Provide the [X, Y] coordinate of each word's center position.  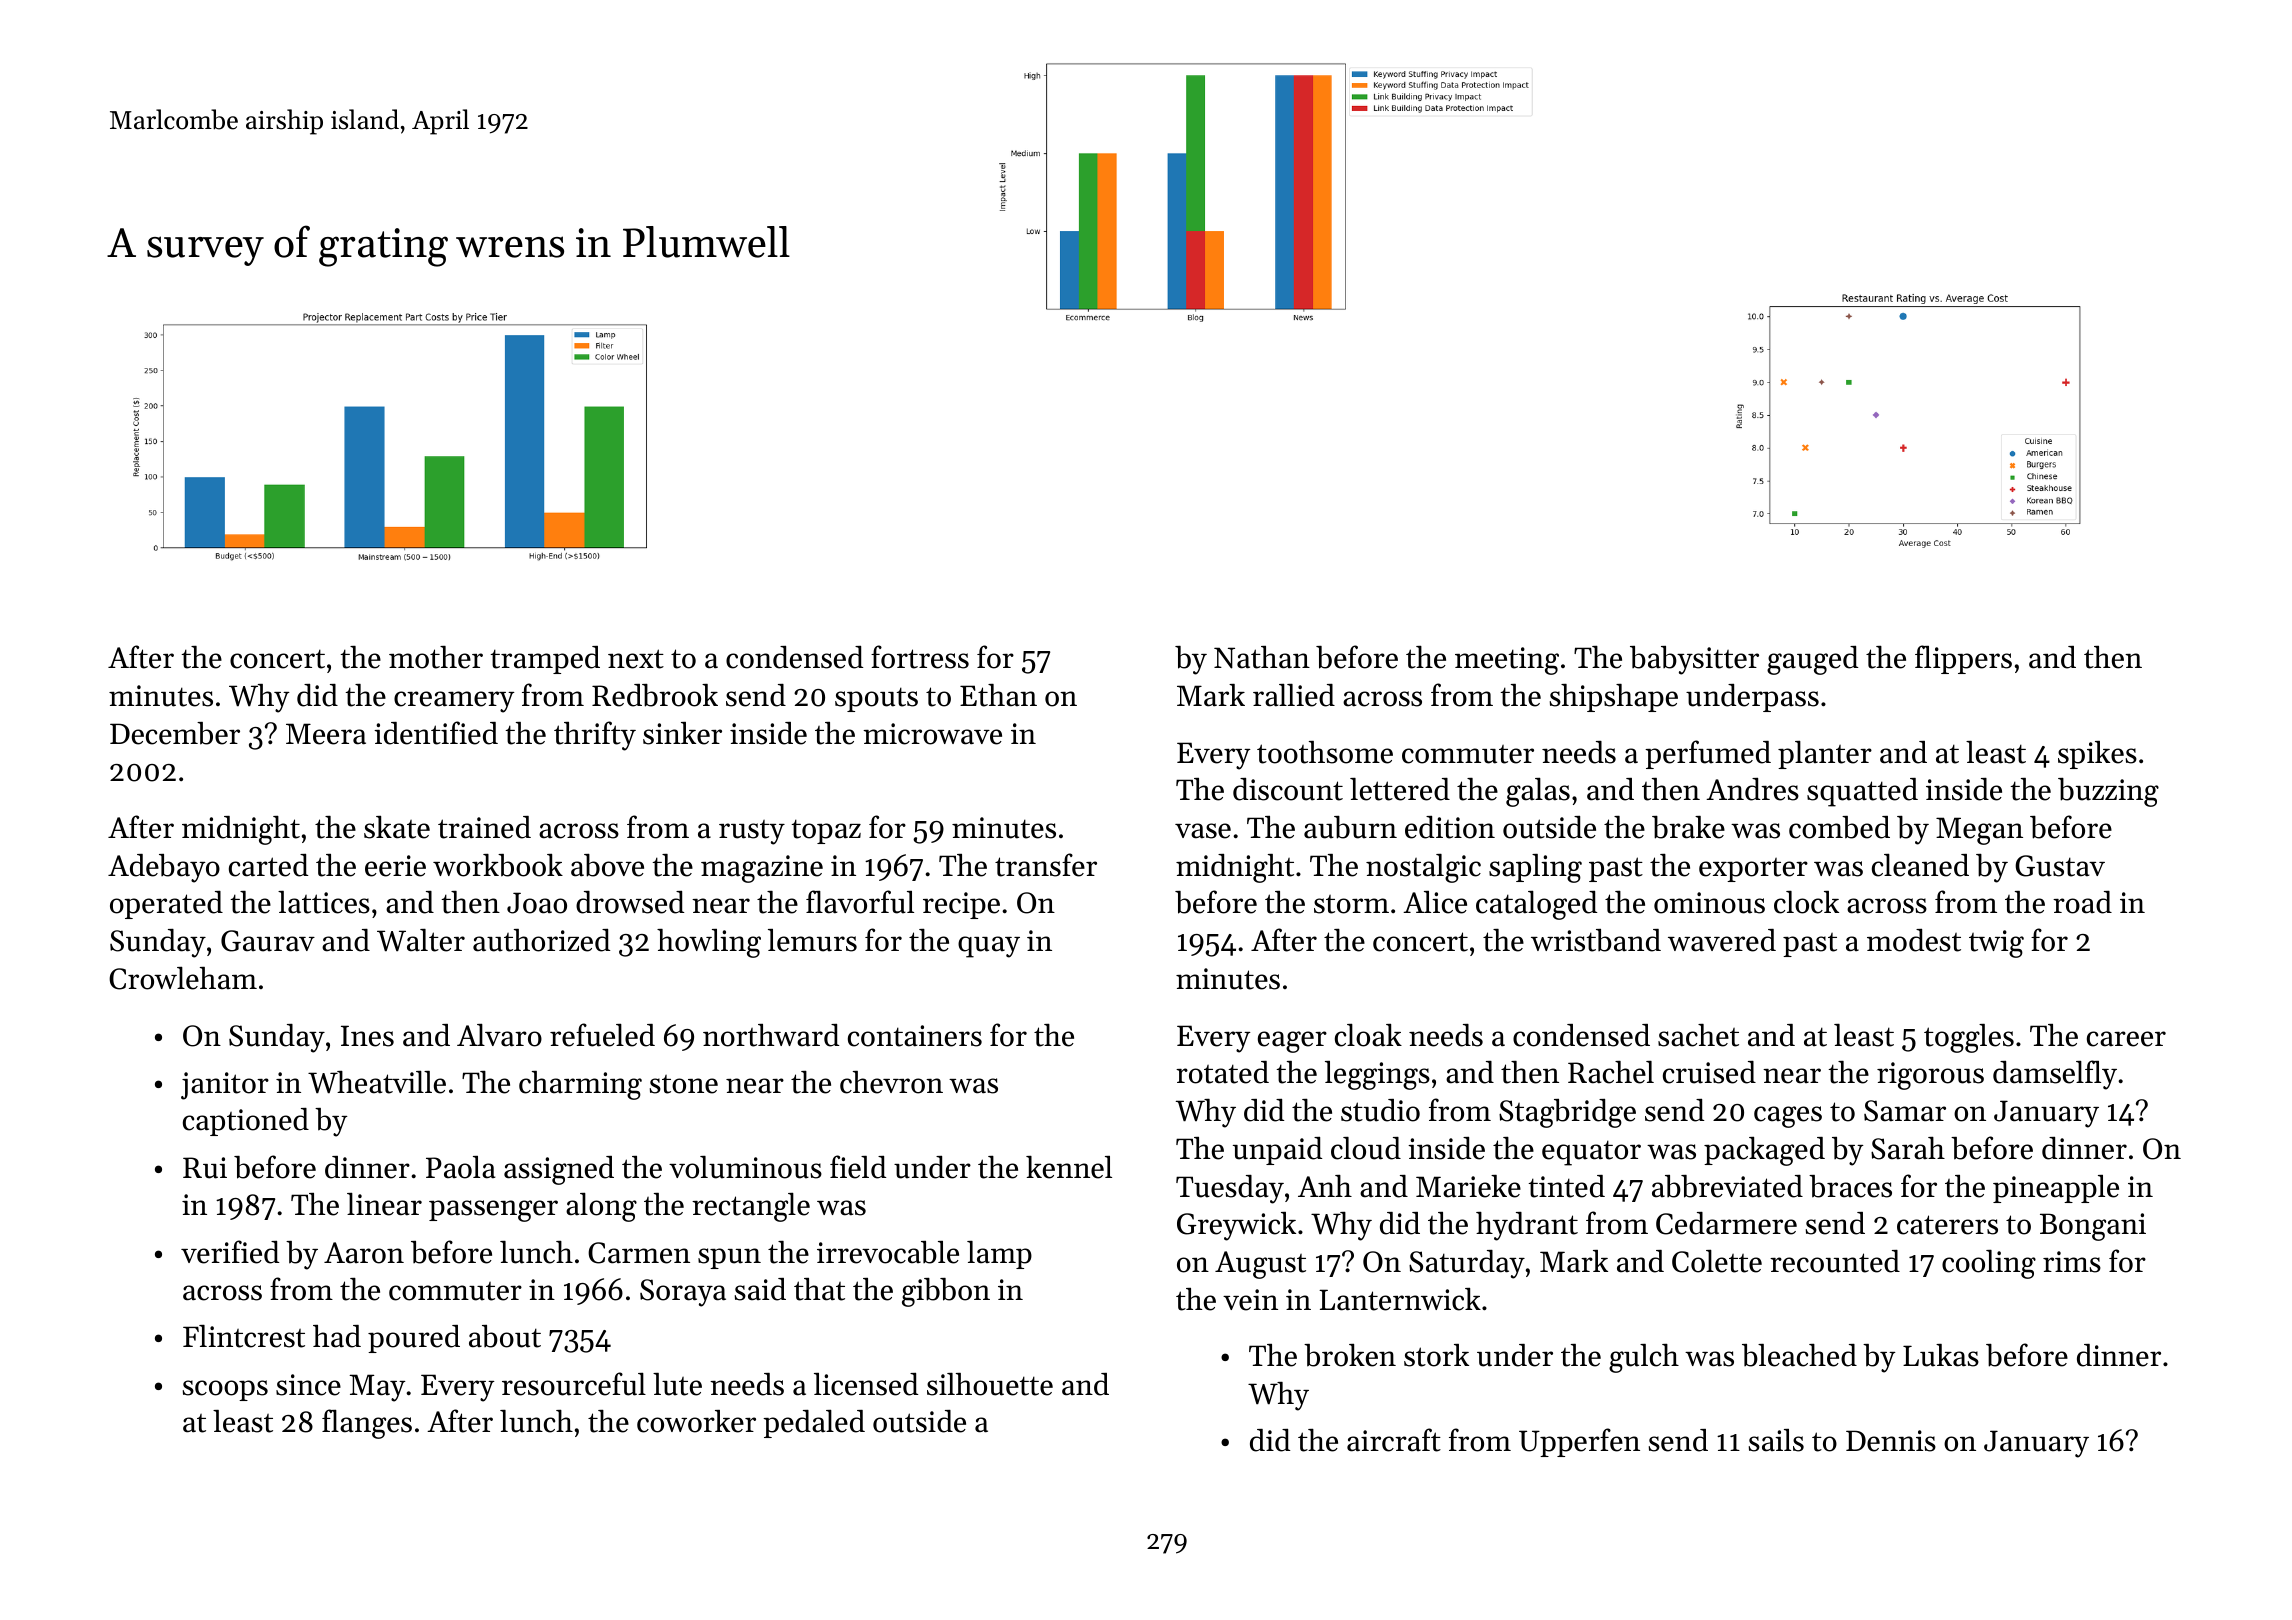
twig [1996, 944]
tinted [1567, 1186]
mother [436, 657]
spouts [876, 699]
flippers [1963, 659]
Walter [421, 940]
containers [915, 1036]
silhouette [990, 1384]
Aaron [364, 1253]
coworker [696, 1421]
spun [729, 1258]
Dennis [1891, 1441]
